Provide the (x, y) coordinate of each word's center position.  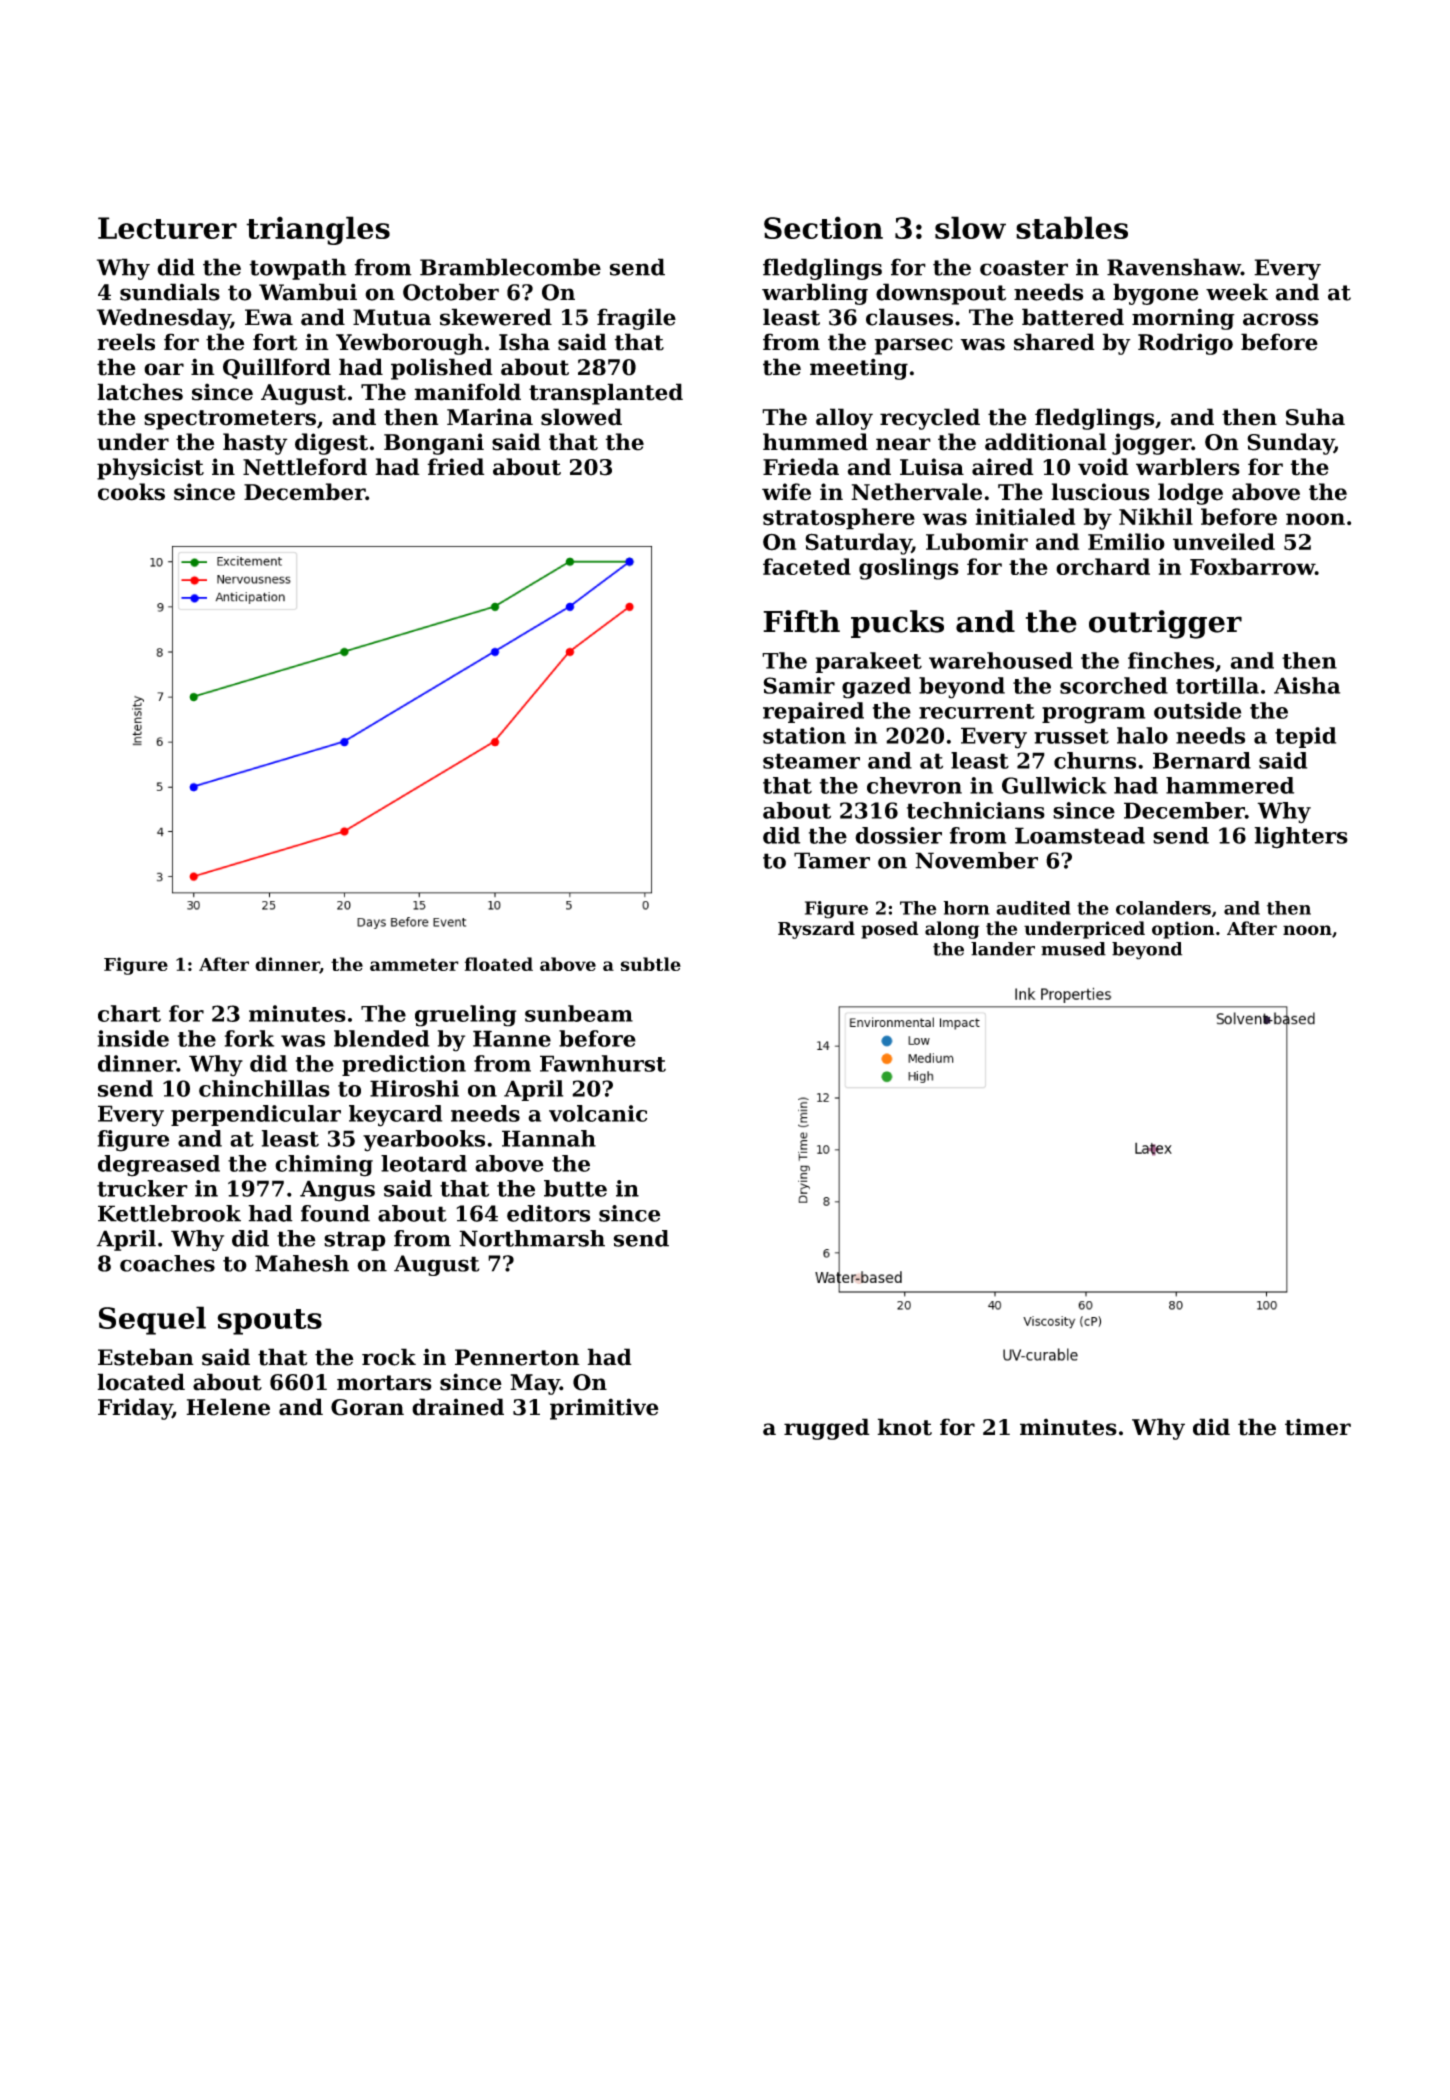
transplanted (606, 394)
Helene (228, 1407)
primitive (604, 1409)
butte (575, 1188)
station (804, 735)
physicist (150, 469)
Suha (1315, 417)
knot (904, 1427)
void (1103, 467)
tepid (1305, 737)
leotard (424, 1163)
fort (275, 342)
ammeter (414, 964)
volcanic (598, 1113)
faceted (807, 566)
